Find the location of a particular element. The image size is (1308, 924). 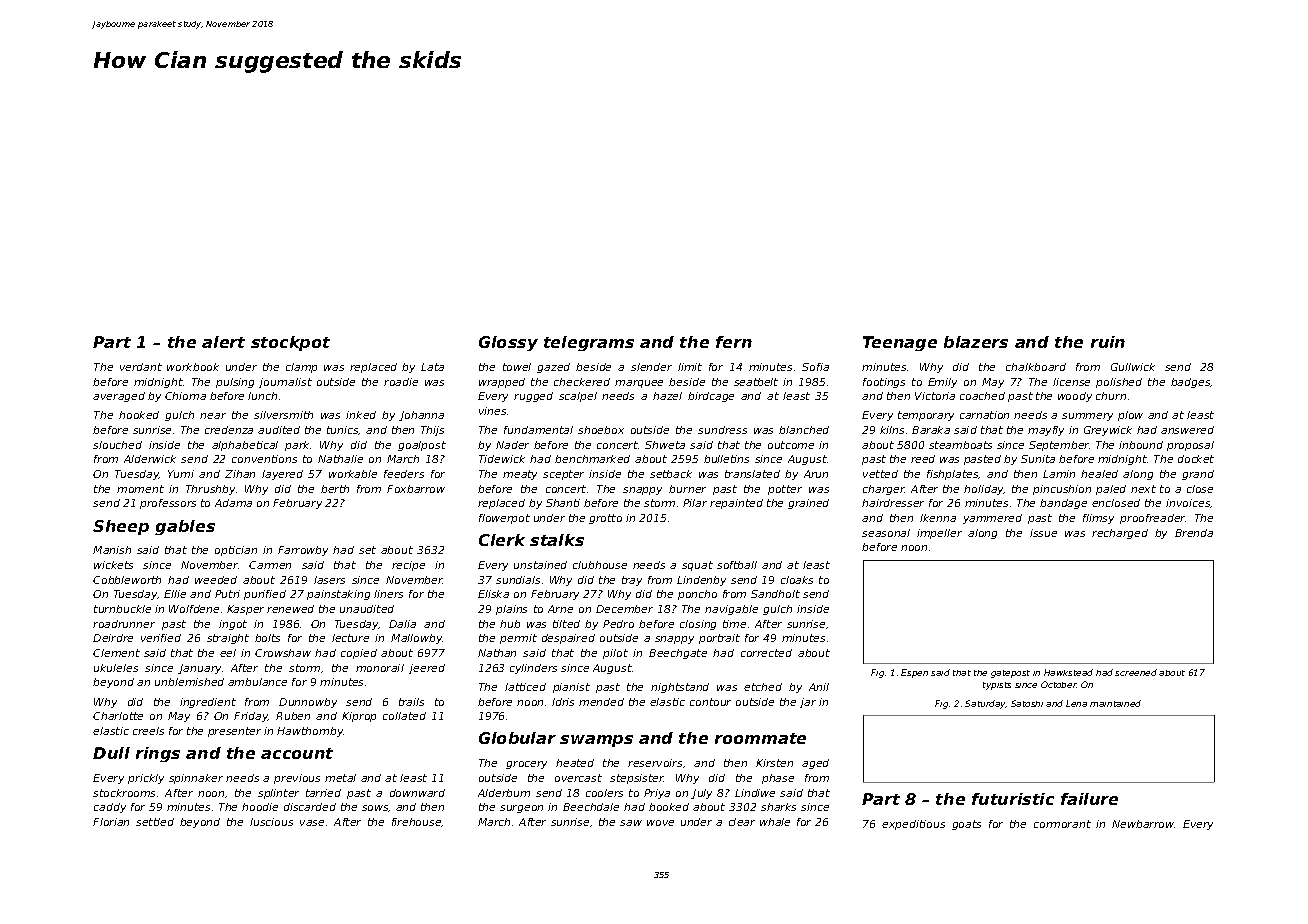

softball is located at coordinates (737, 565).
